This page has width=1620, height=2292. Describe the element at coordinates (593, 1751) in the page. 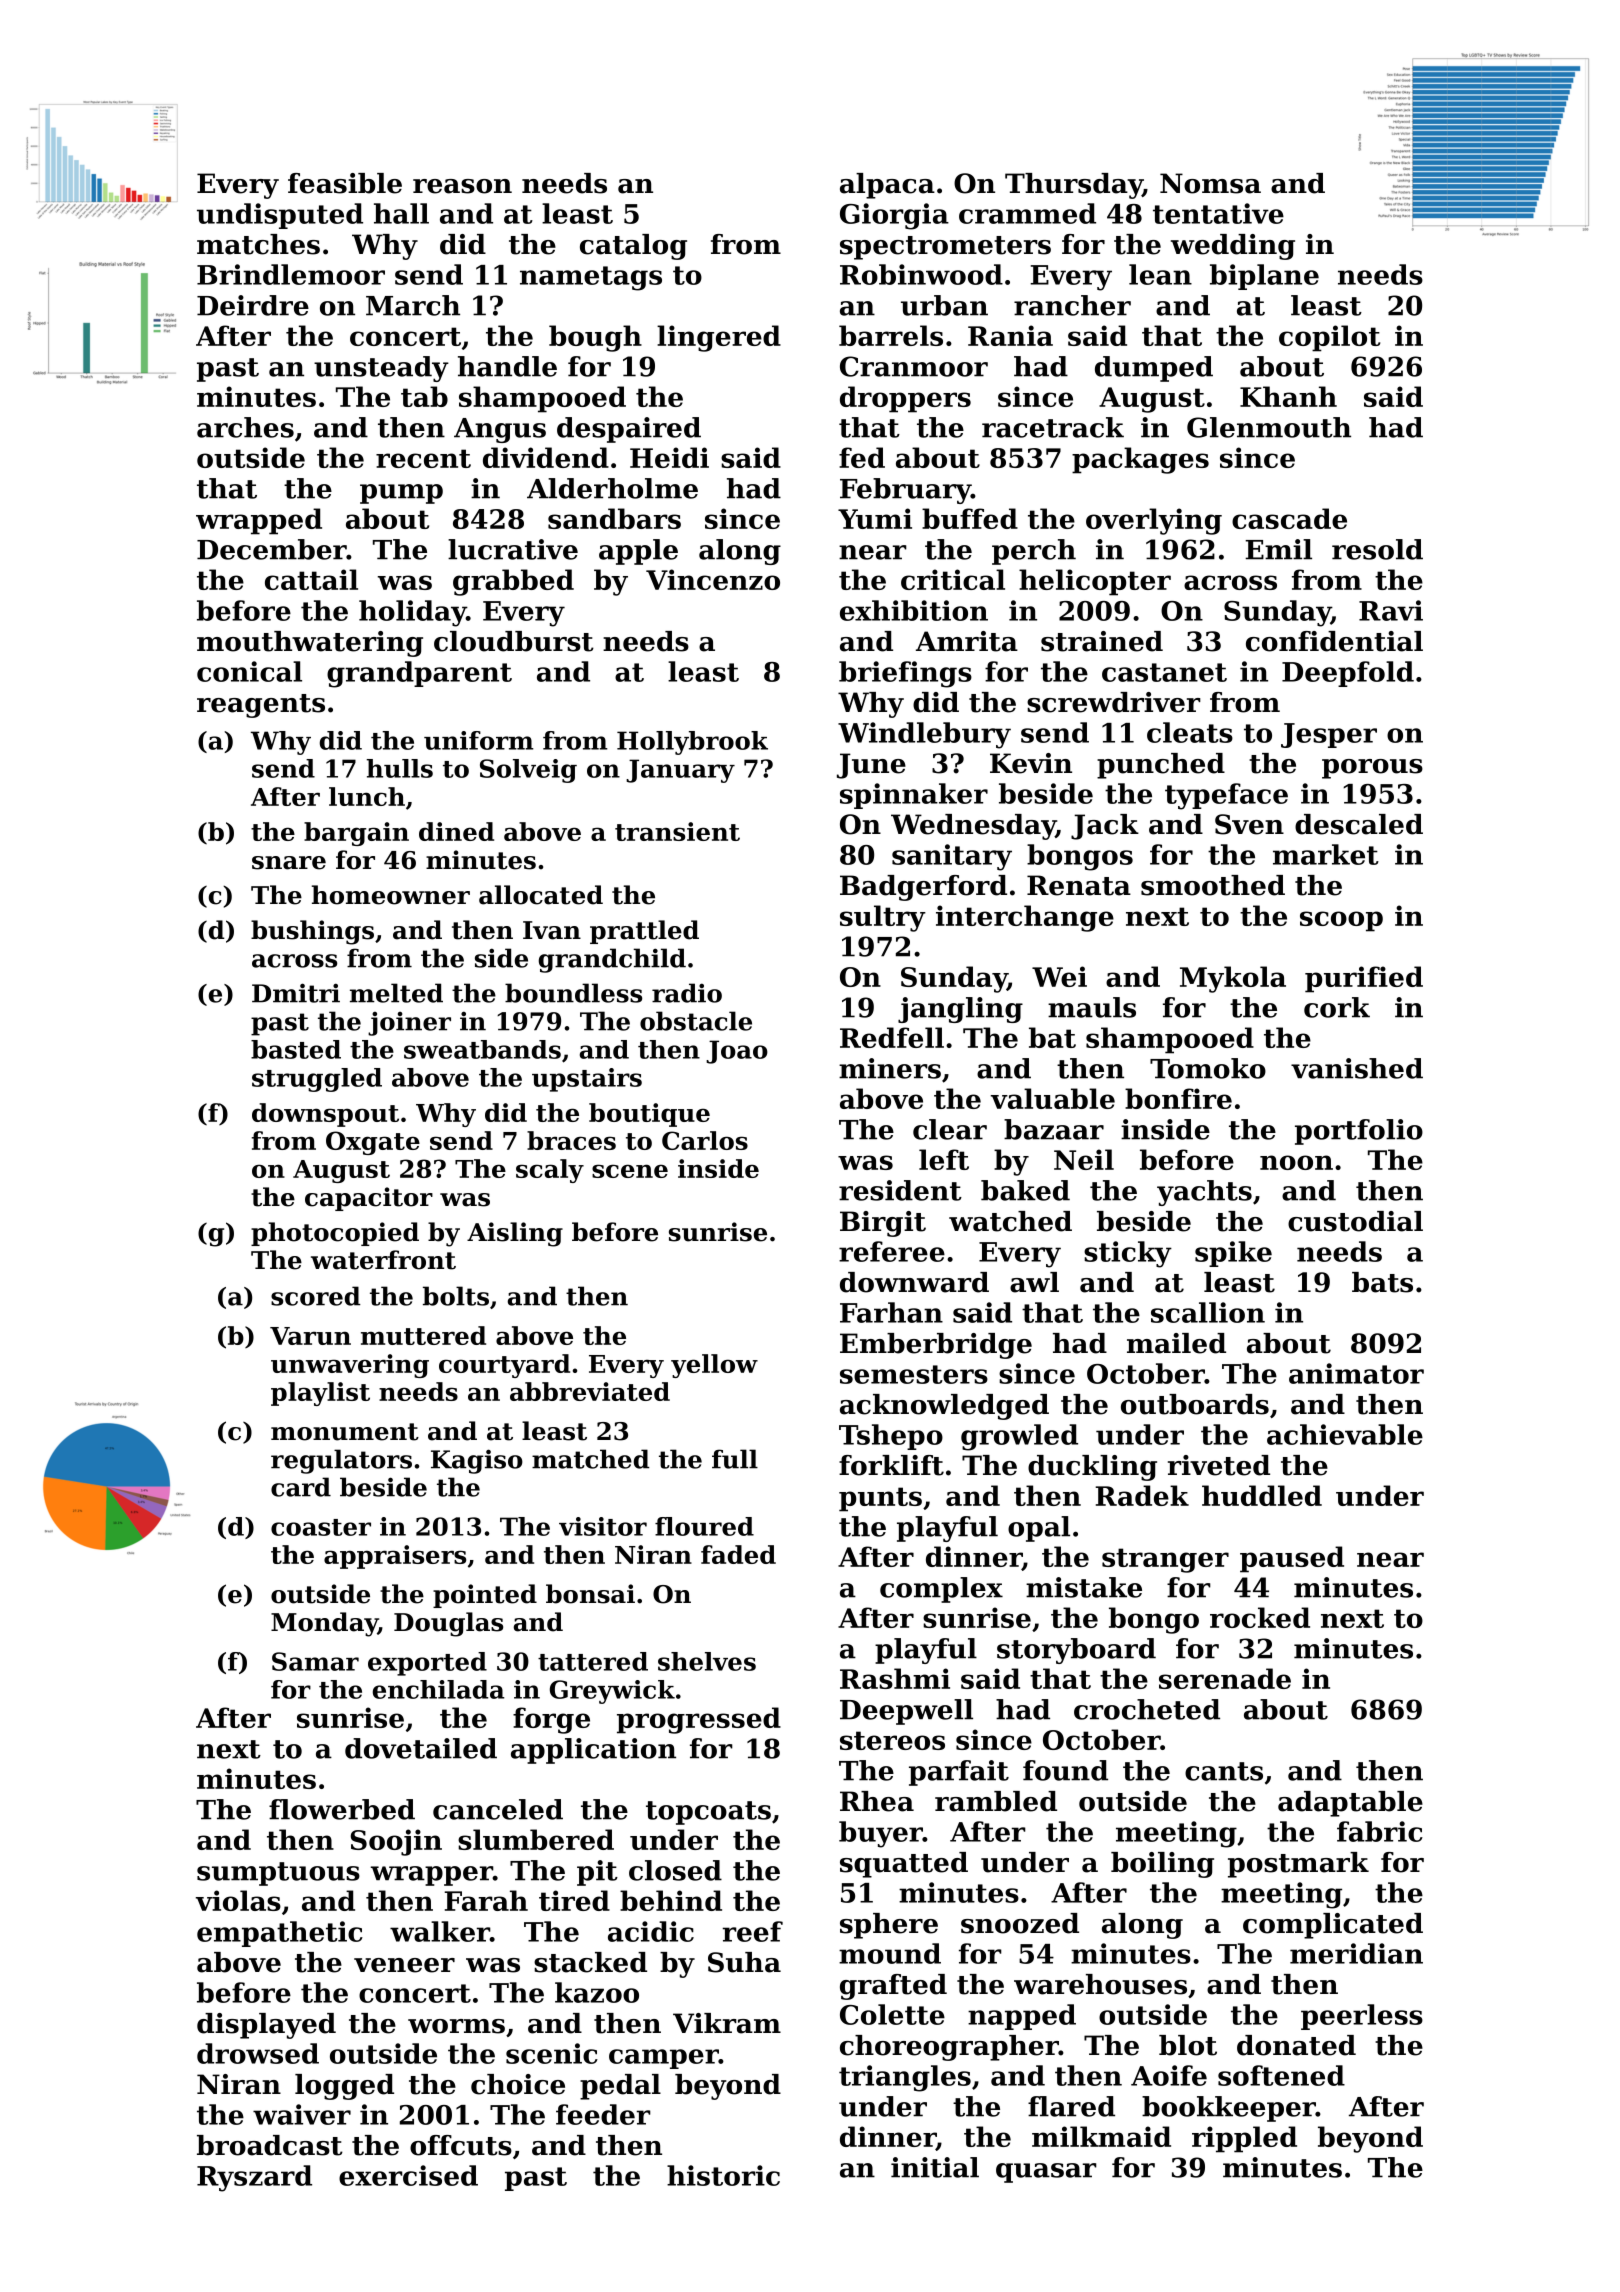

I see `application` at that location.
